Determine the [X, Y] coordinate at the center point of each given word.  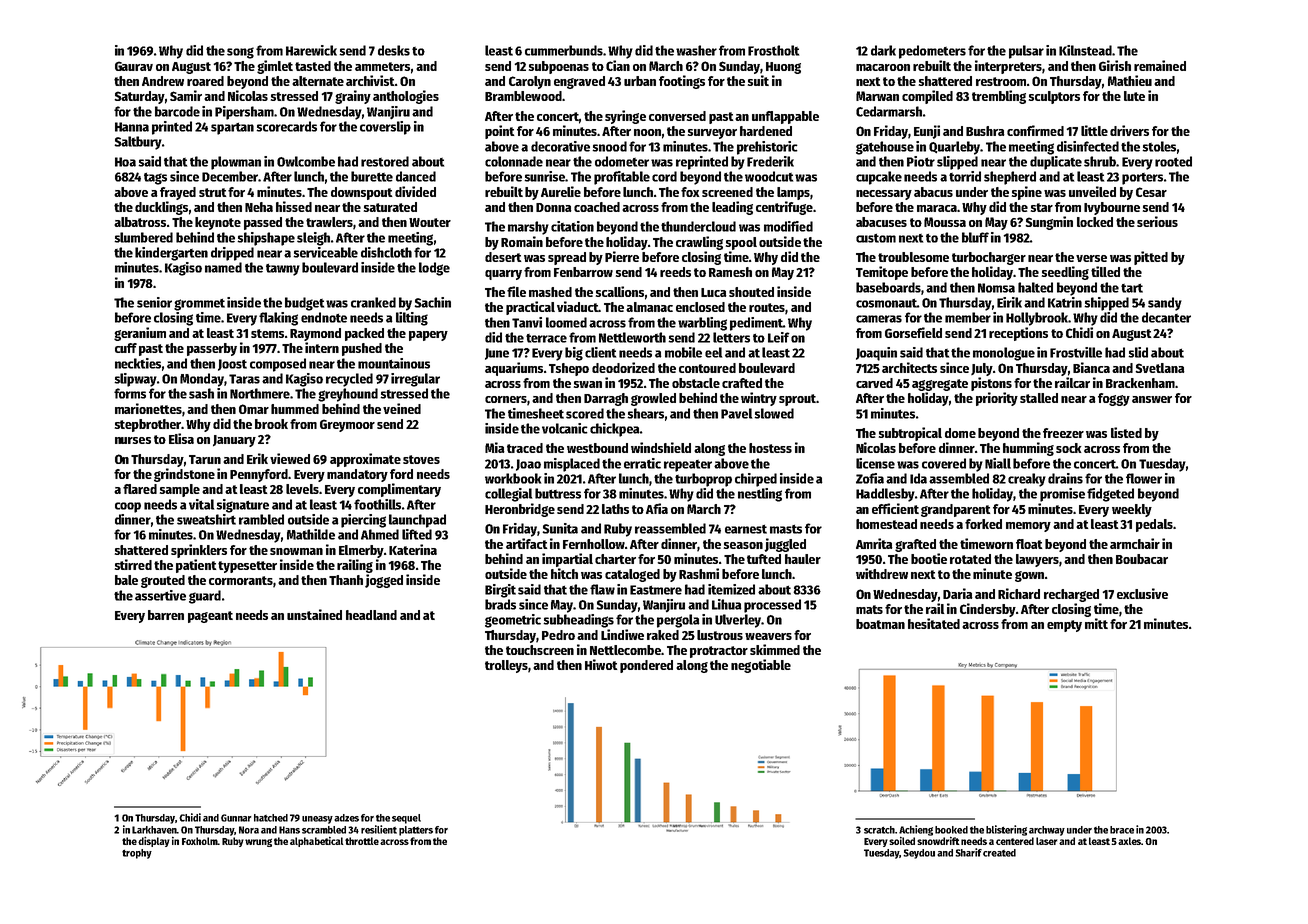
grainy [353, 97]
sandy [1165, 304]
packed [364, 334]
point [499, 132]
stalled [1039, 398]
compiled [927, 97]
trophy [137, 854]
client [600, 352]
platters [416, 831]
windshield [661, 447]
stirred [133, 564]
